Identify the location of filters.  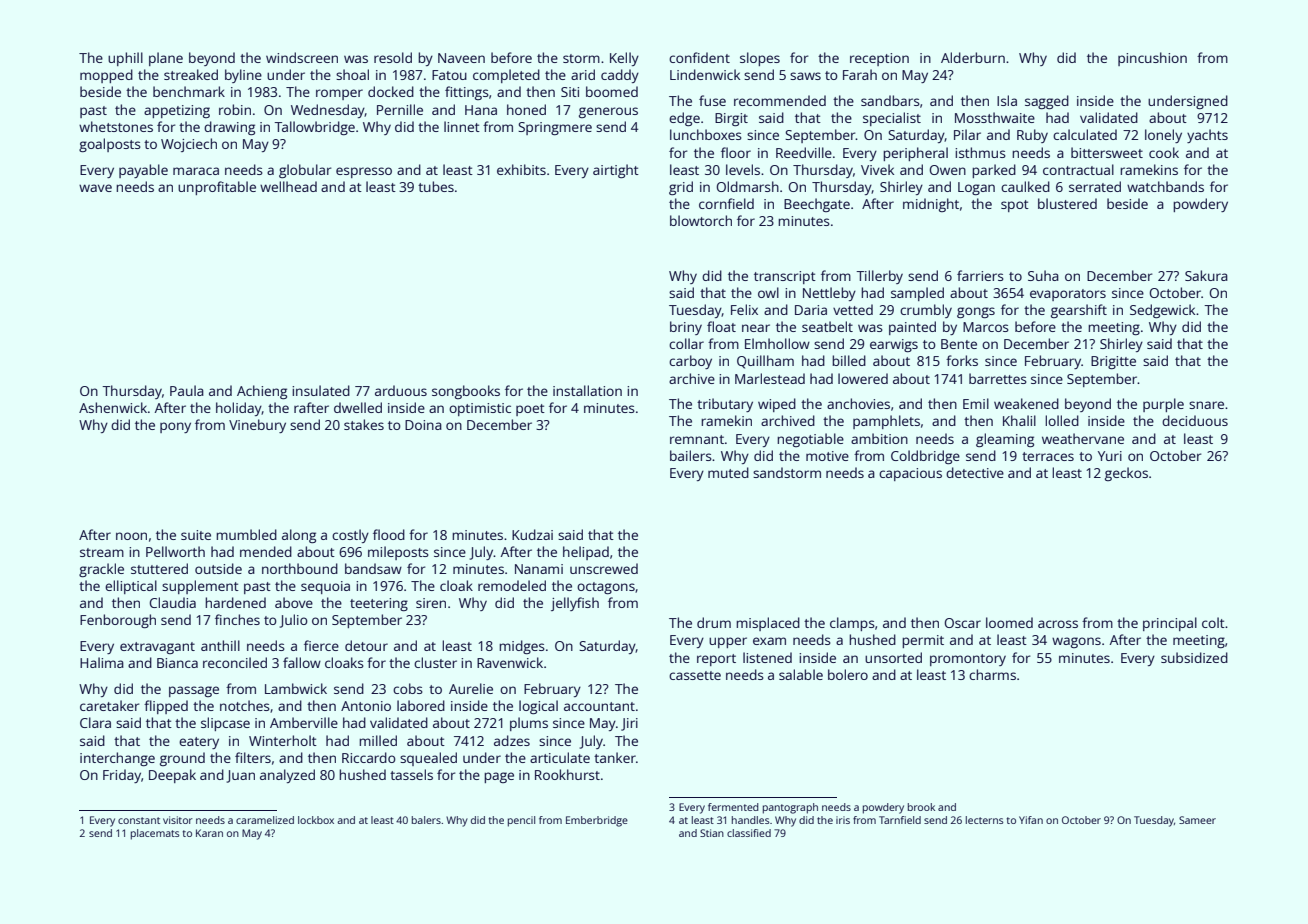
(253, 757).
